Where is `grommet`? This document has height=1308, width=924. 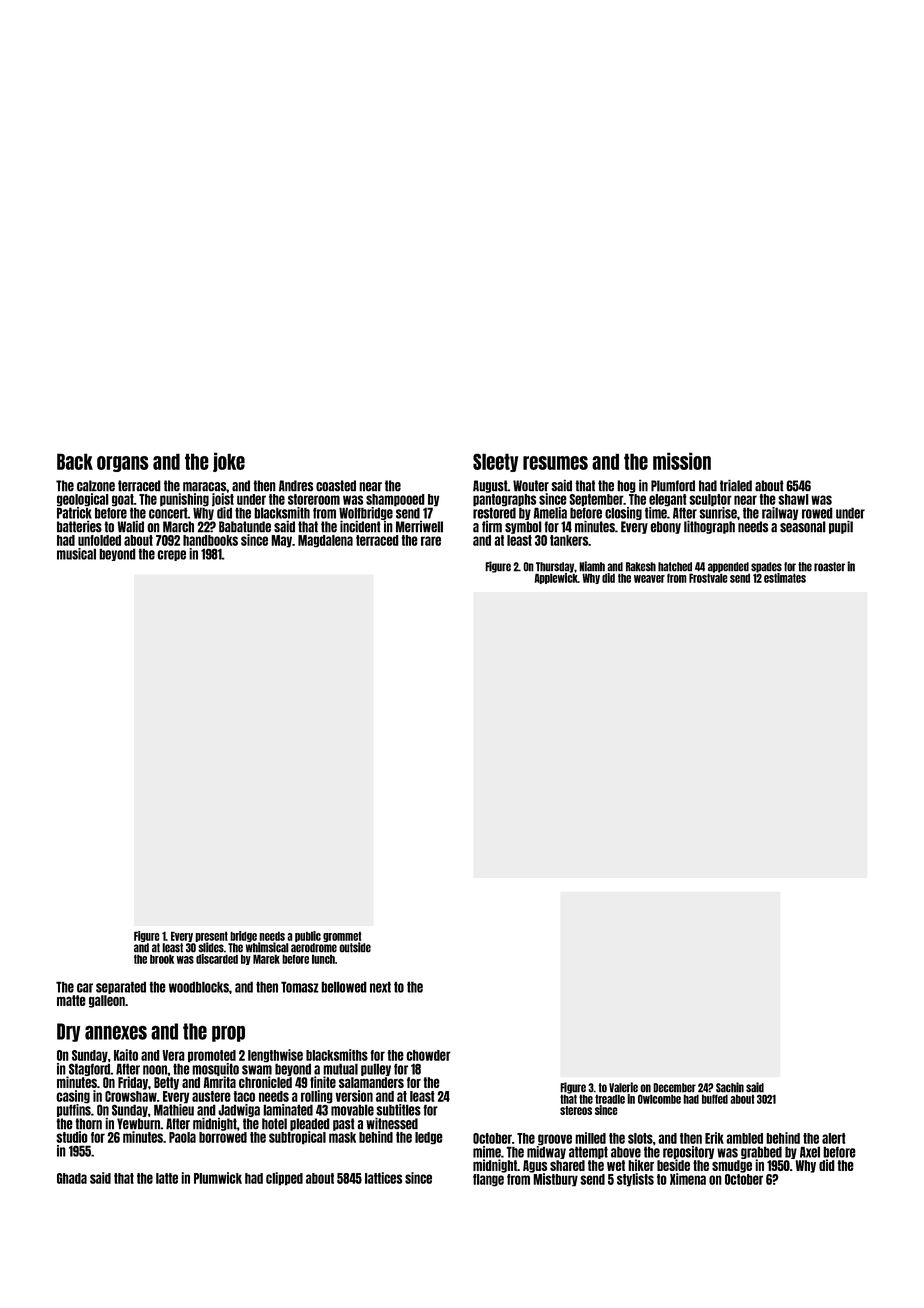
grommet is located at coordinates (342, 937).
